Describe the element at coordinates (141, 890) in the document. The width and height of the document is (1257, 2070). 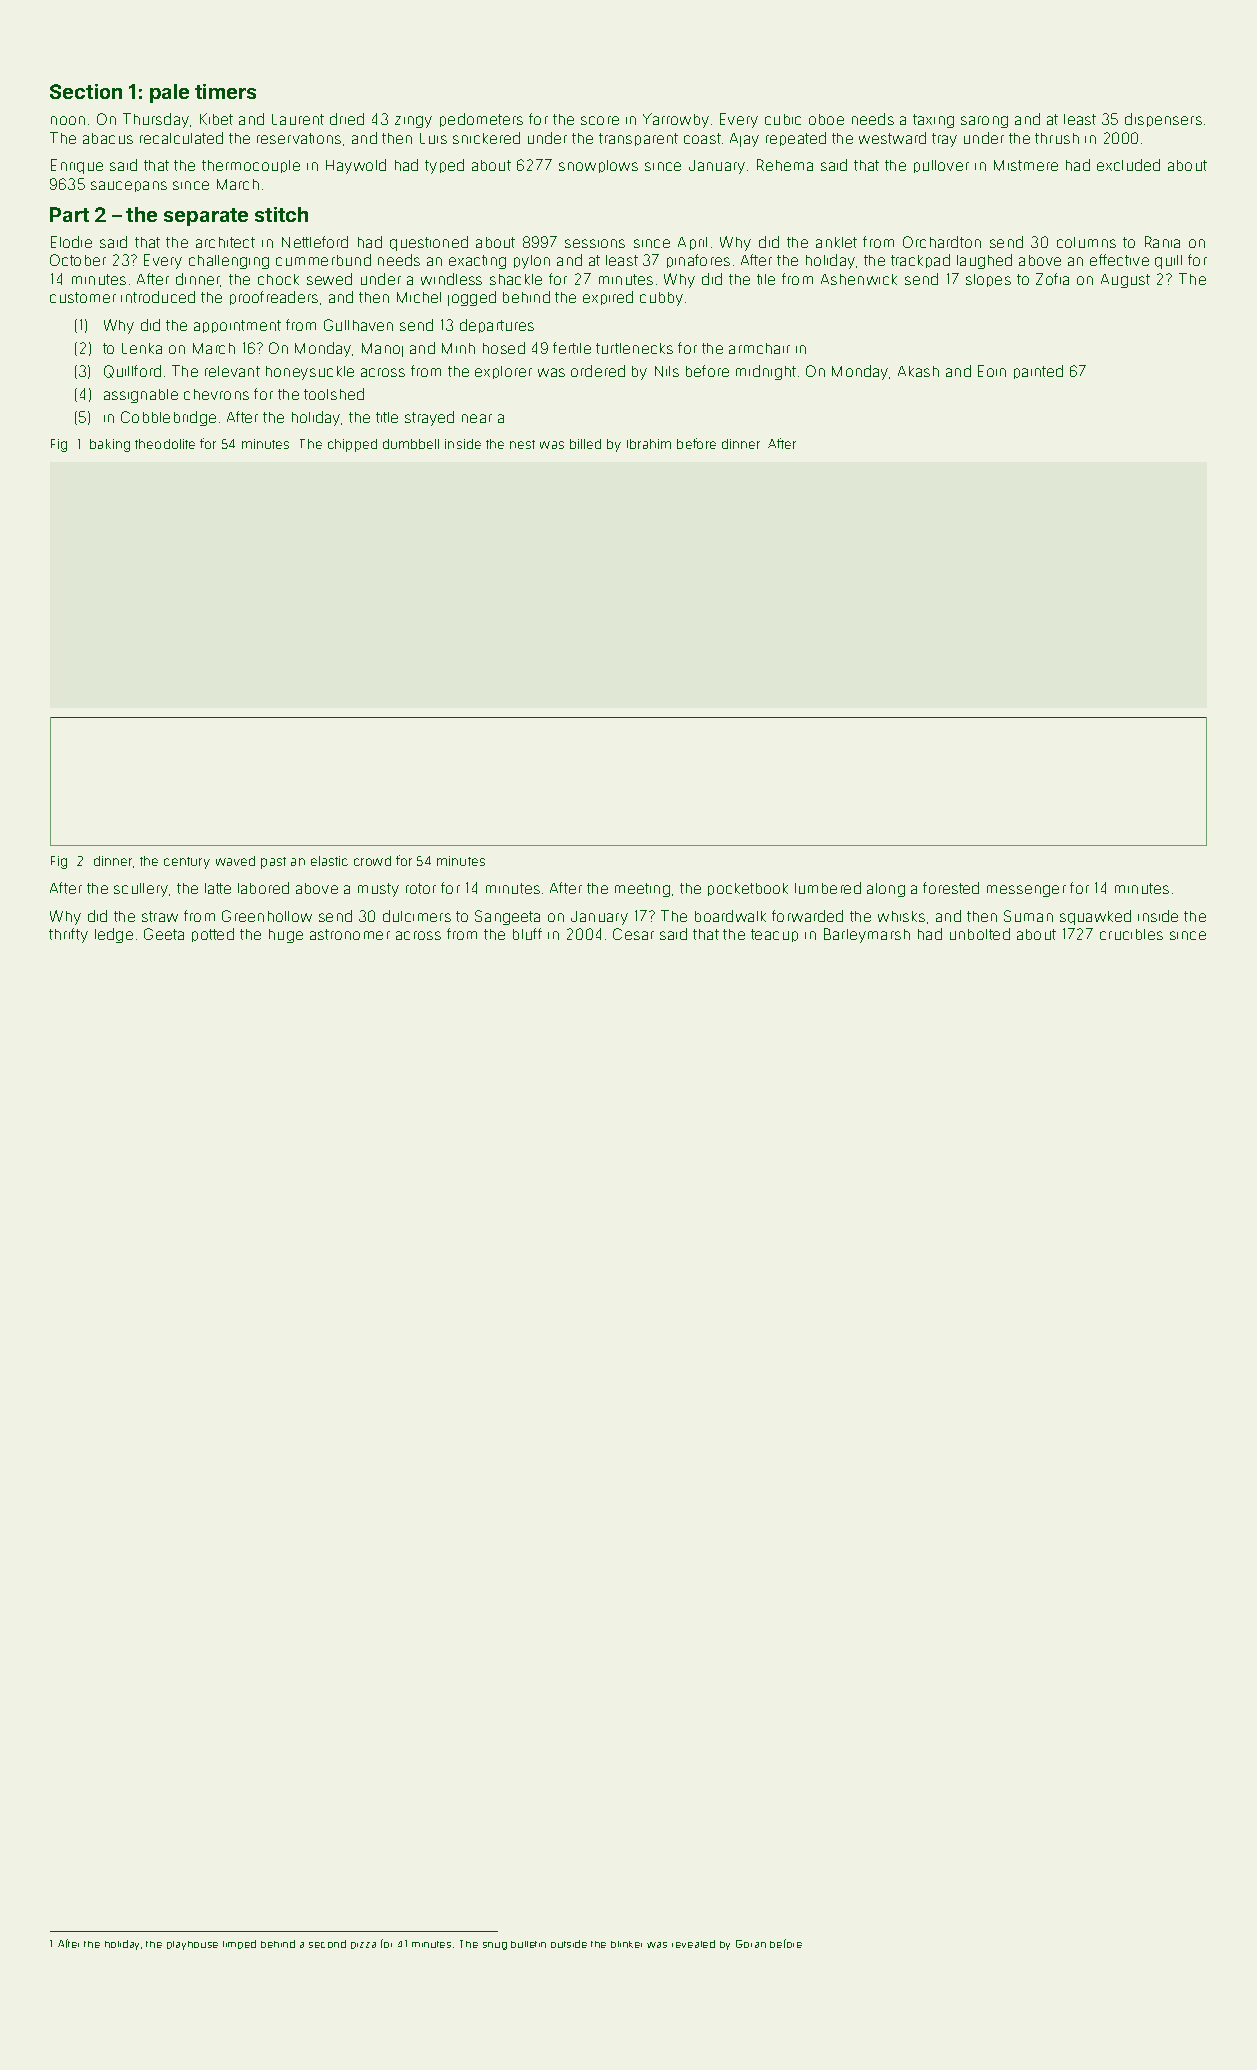
I see `scullery` at that location.
